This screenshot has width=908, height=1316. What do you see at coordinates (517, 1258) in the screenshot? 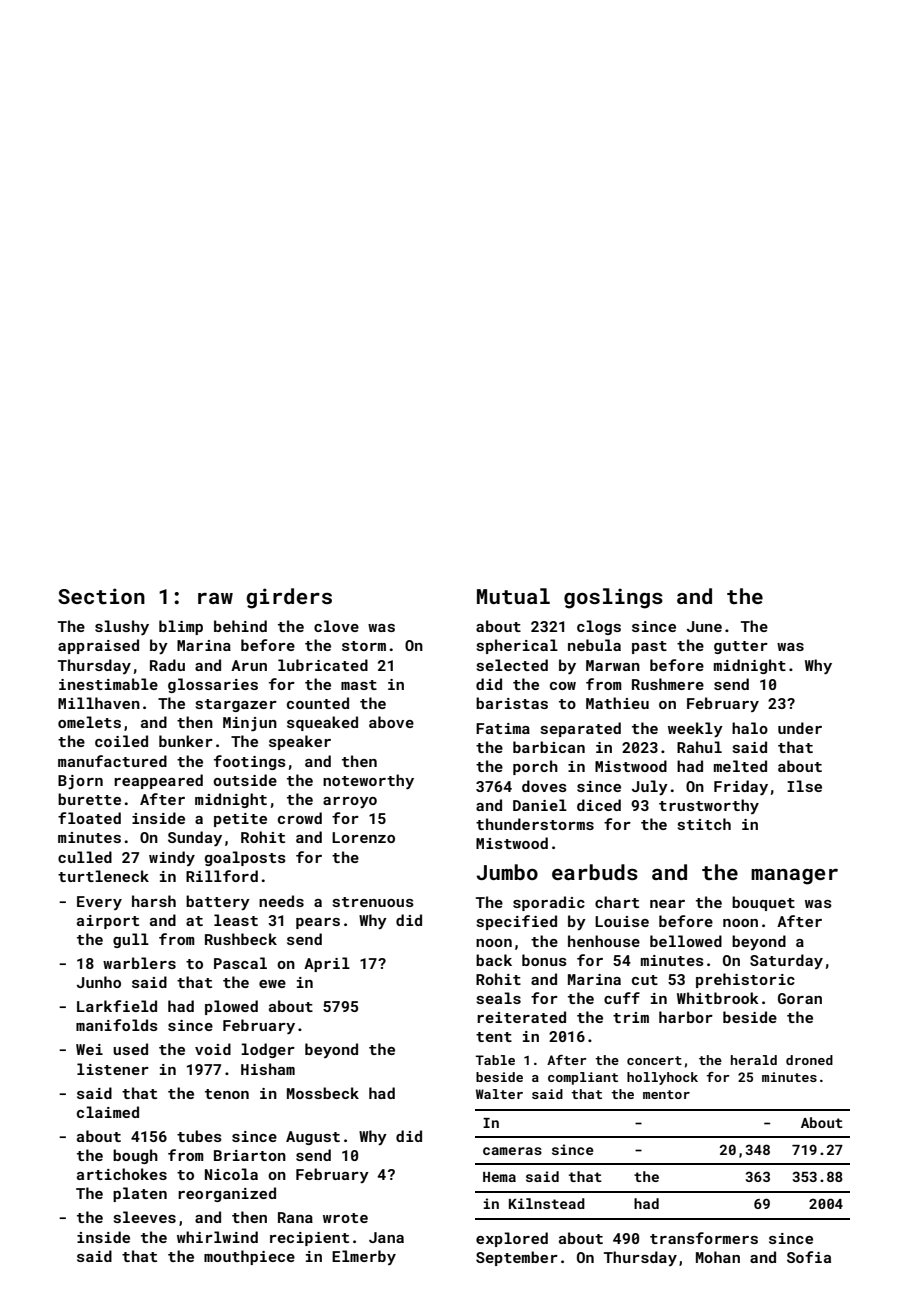
I see `September` at bounding box center [517, 1258].
